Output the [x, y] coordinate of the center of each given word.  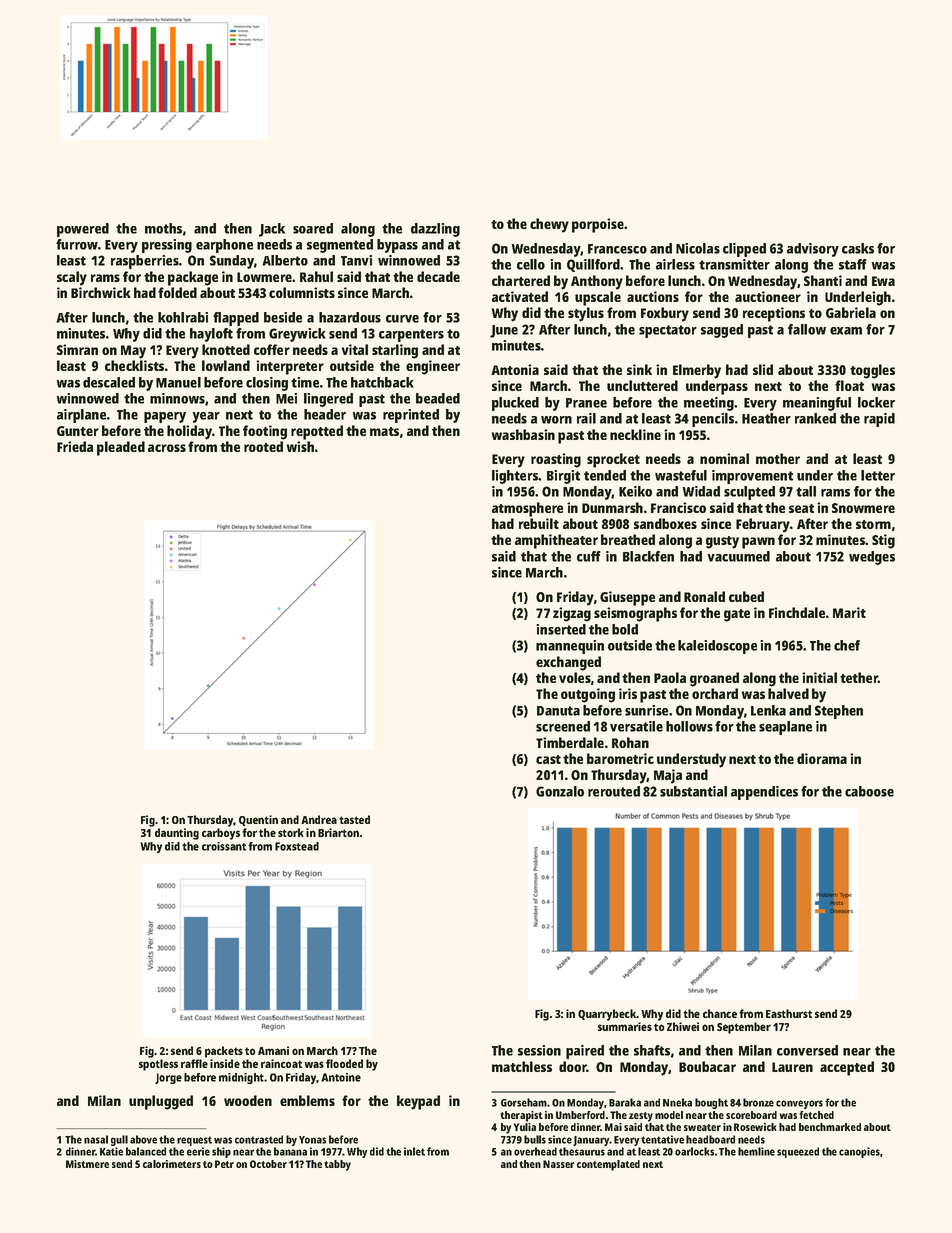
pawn [758, 543]
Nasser [558, 1164]
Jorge [168, 1078]
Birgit [563, 477]
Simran [77, 349]
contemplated [608, 1165]
